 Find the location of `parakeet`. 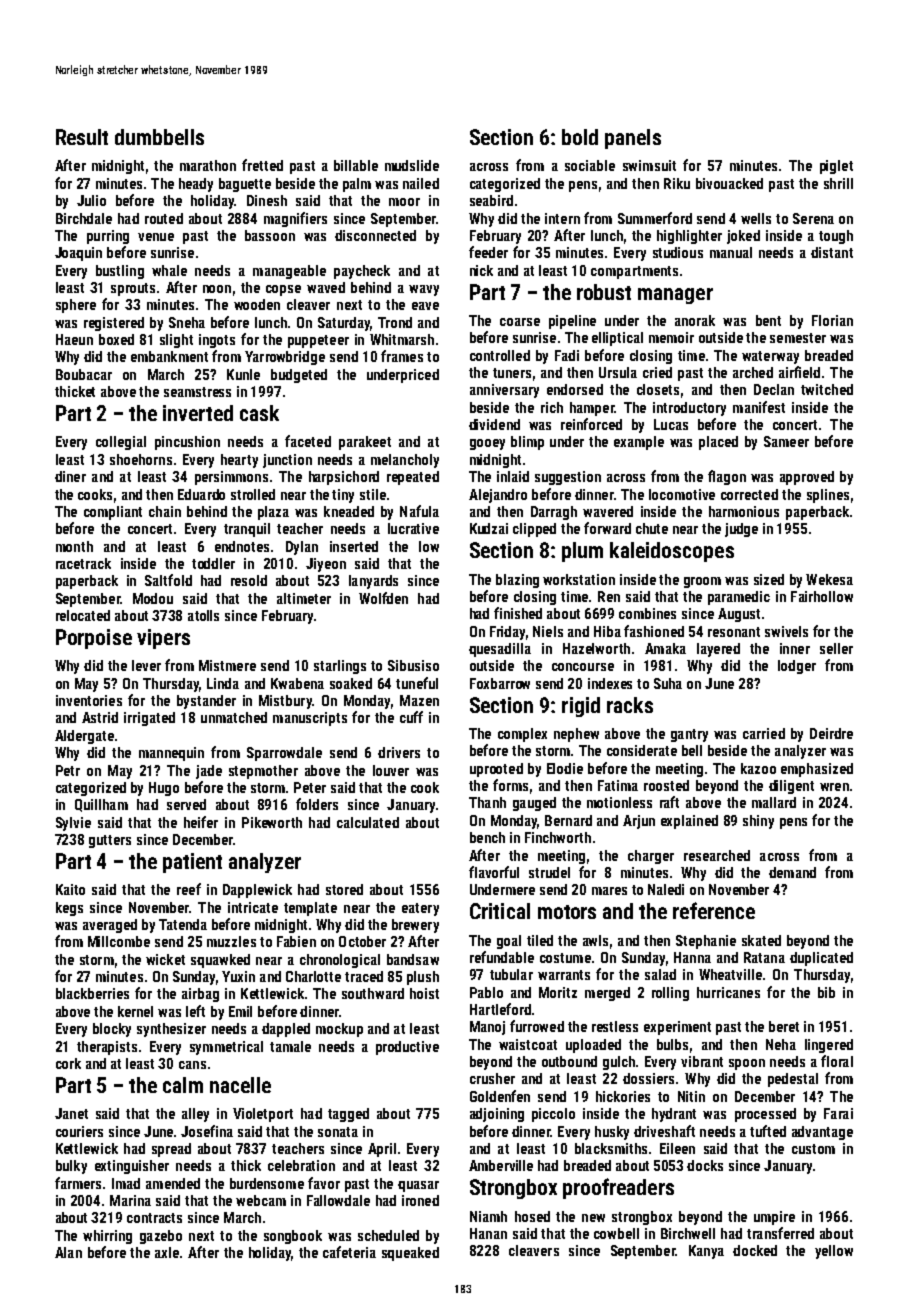

parakeet is located at coordinates (365, 443).
